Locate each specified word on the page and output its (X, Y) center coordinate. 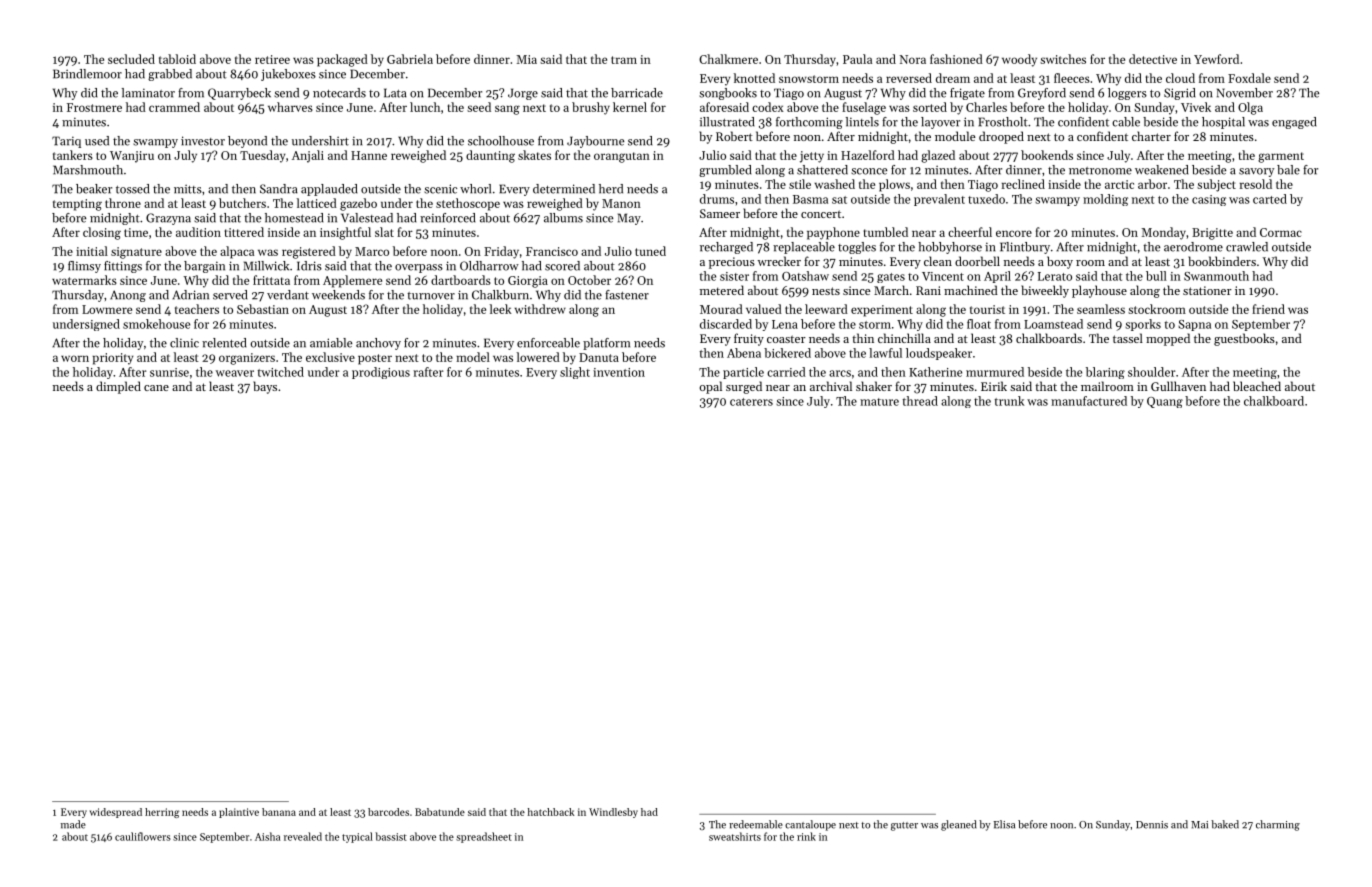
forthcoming (809, 123)
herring (162, 813)
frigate (967, 94)
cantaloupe (810, 825)
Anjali (308, 156)
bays (265, 387)
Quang (1165, 402)
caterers (751, 402)
